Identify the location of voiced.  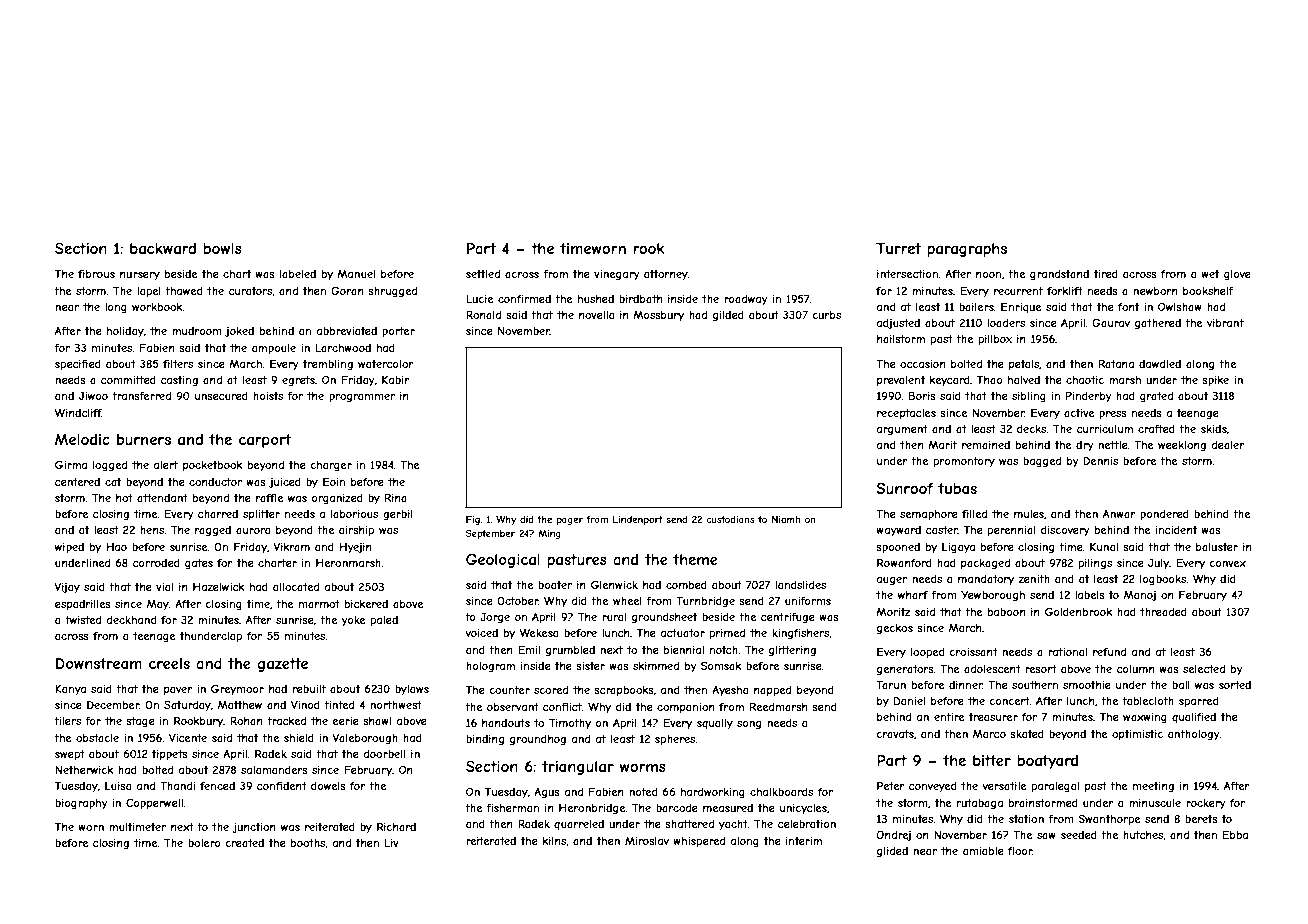
(481, 633).
